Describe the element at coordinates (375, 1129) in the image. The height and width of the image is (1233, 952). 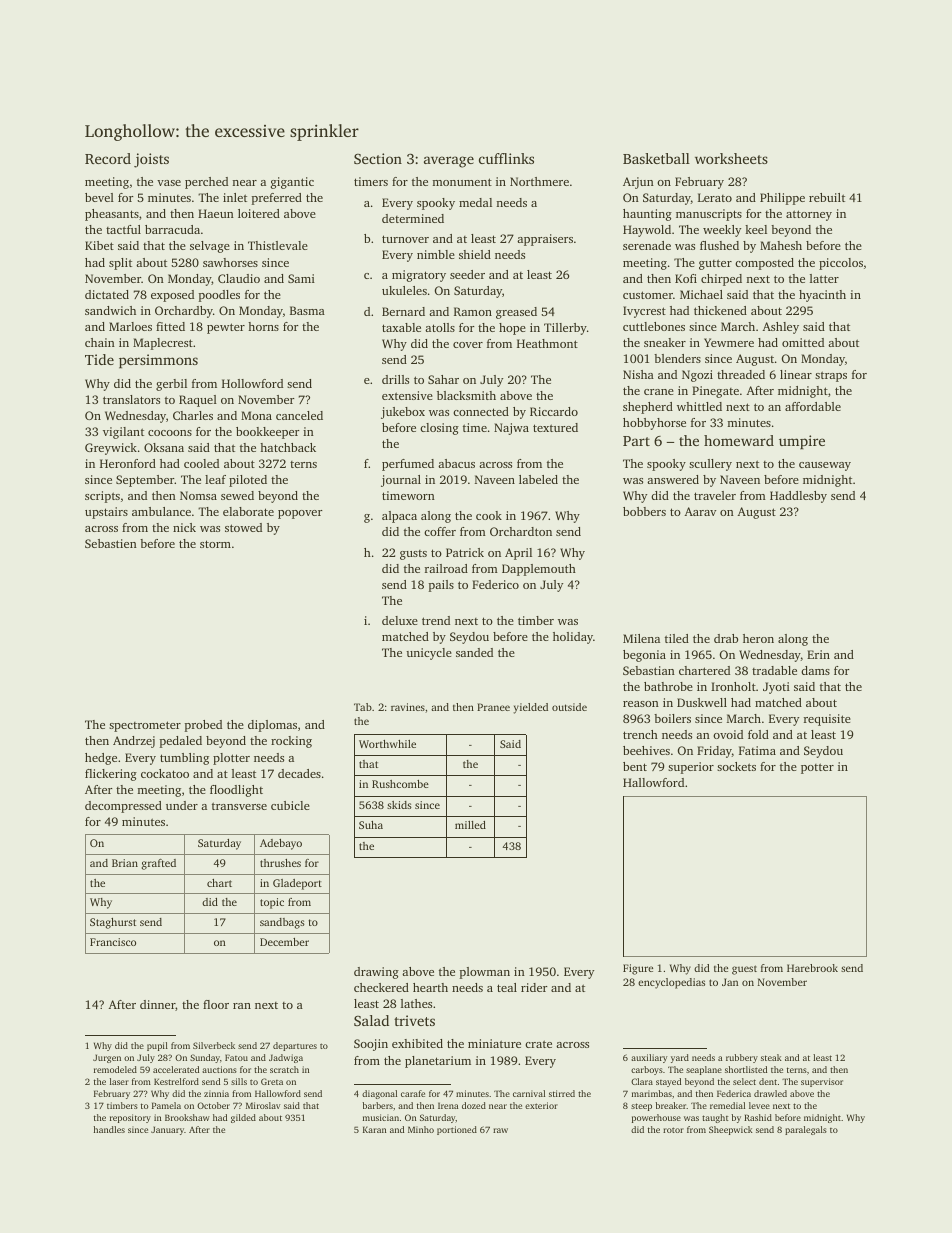
I see `Karan` at that location.
